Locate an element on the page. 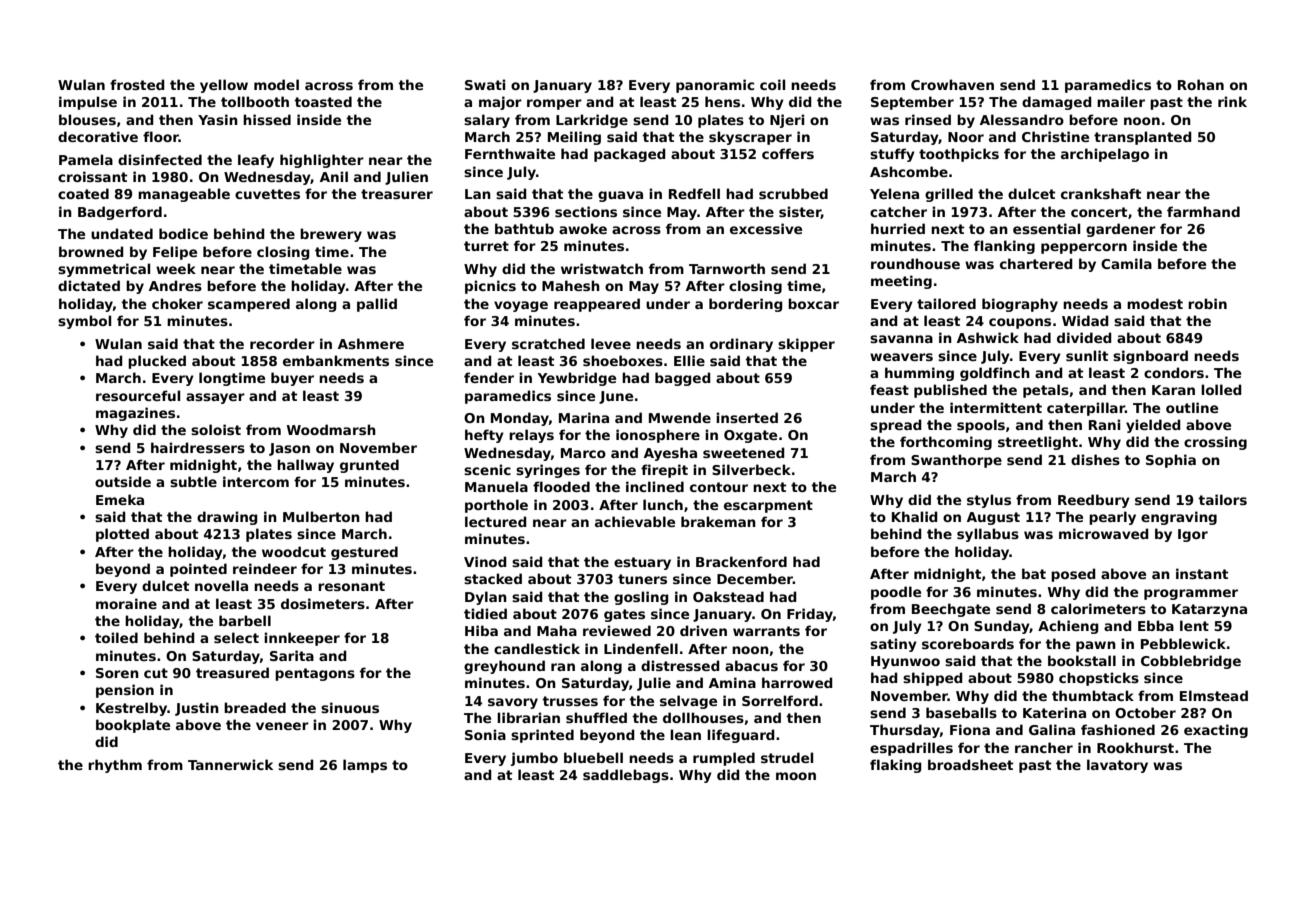 The height and width of the page is (924, 1308). frosted is located at coordinates (137, 84).
